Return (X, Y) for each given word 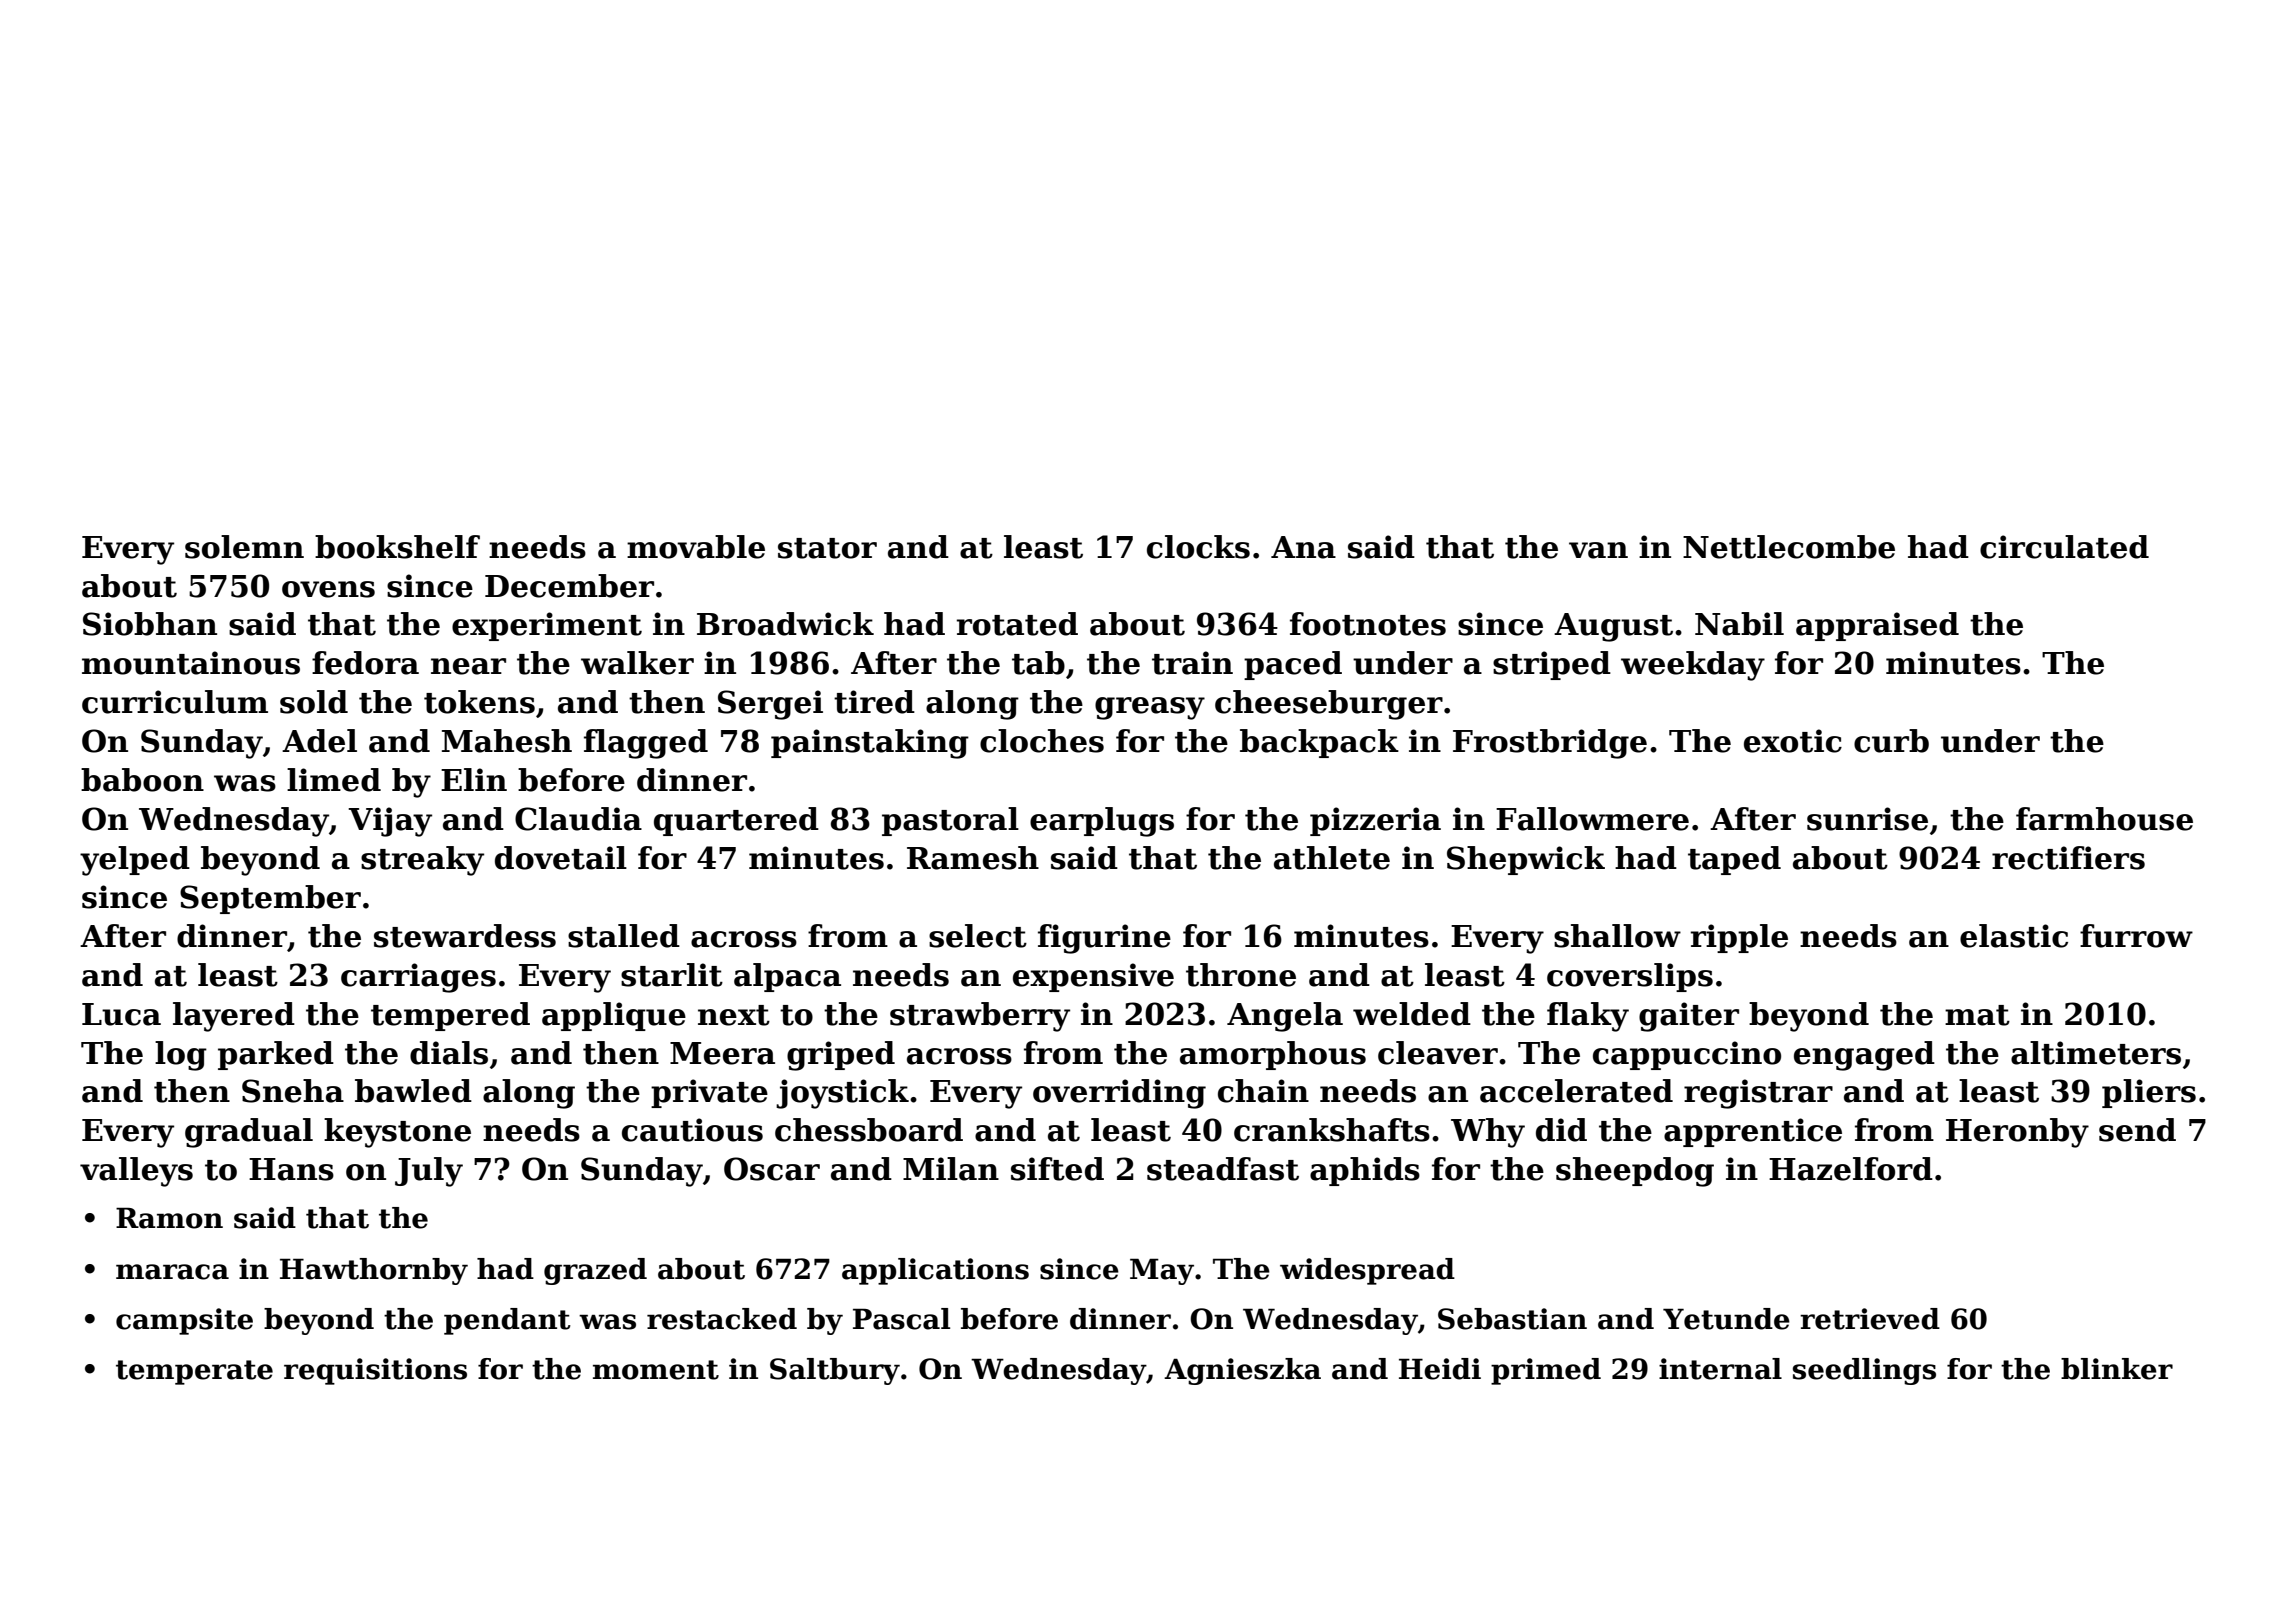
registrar (1758, 1094)
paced (1293, 665)
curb (1891, 741)
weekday (1693, 666)
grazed (595, 1271)
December (569, 586)
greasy (1150, 708)
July (429, 1172)
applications (935, 1271)
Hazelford (1851, 1169)
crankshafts (1332, 1130)
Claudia (578, 819)
